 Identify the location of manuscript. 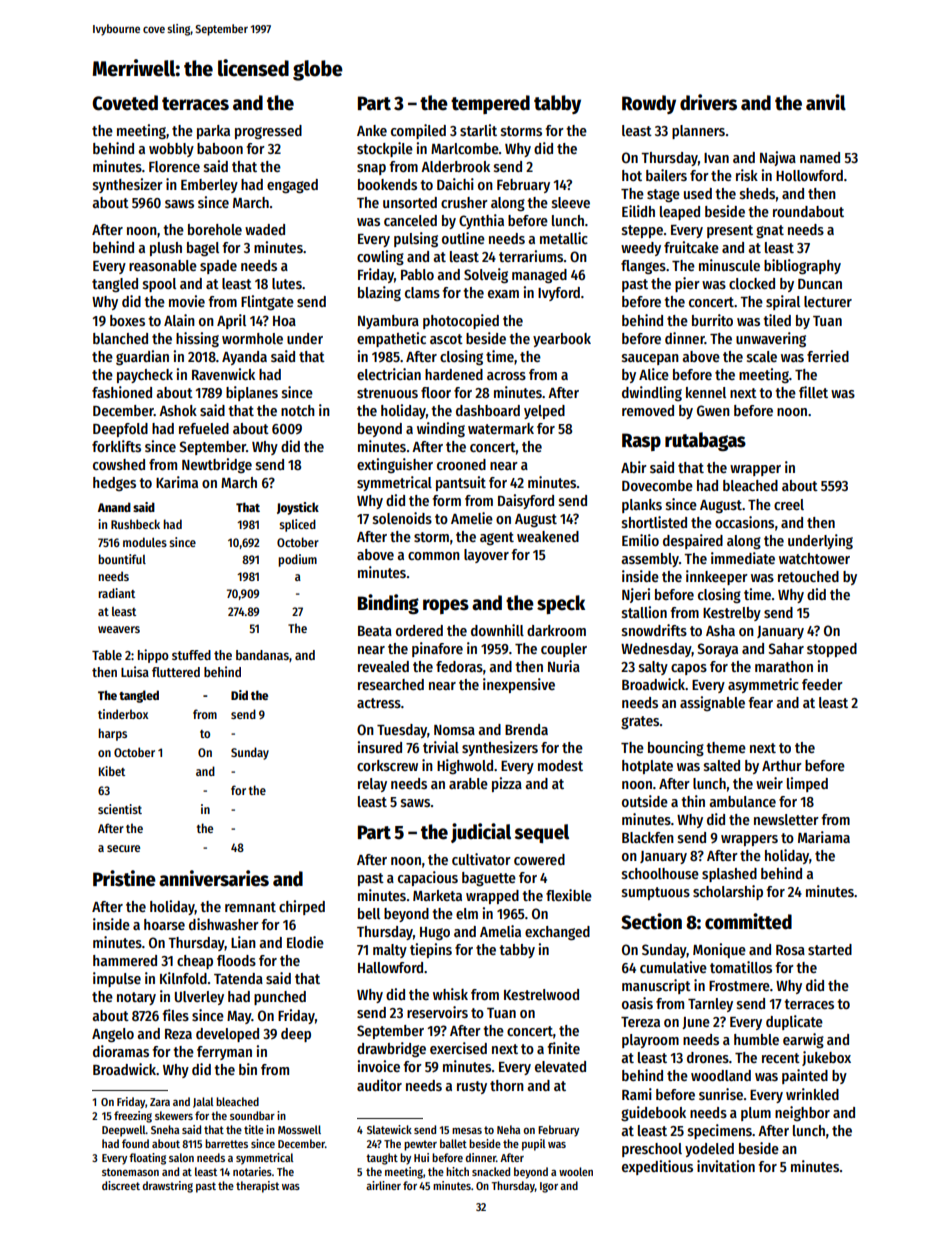
(656, 986).
